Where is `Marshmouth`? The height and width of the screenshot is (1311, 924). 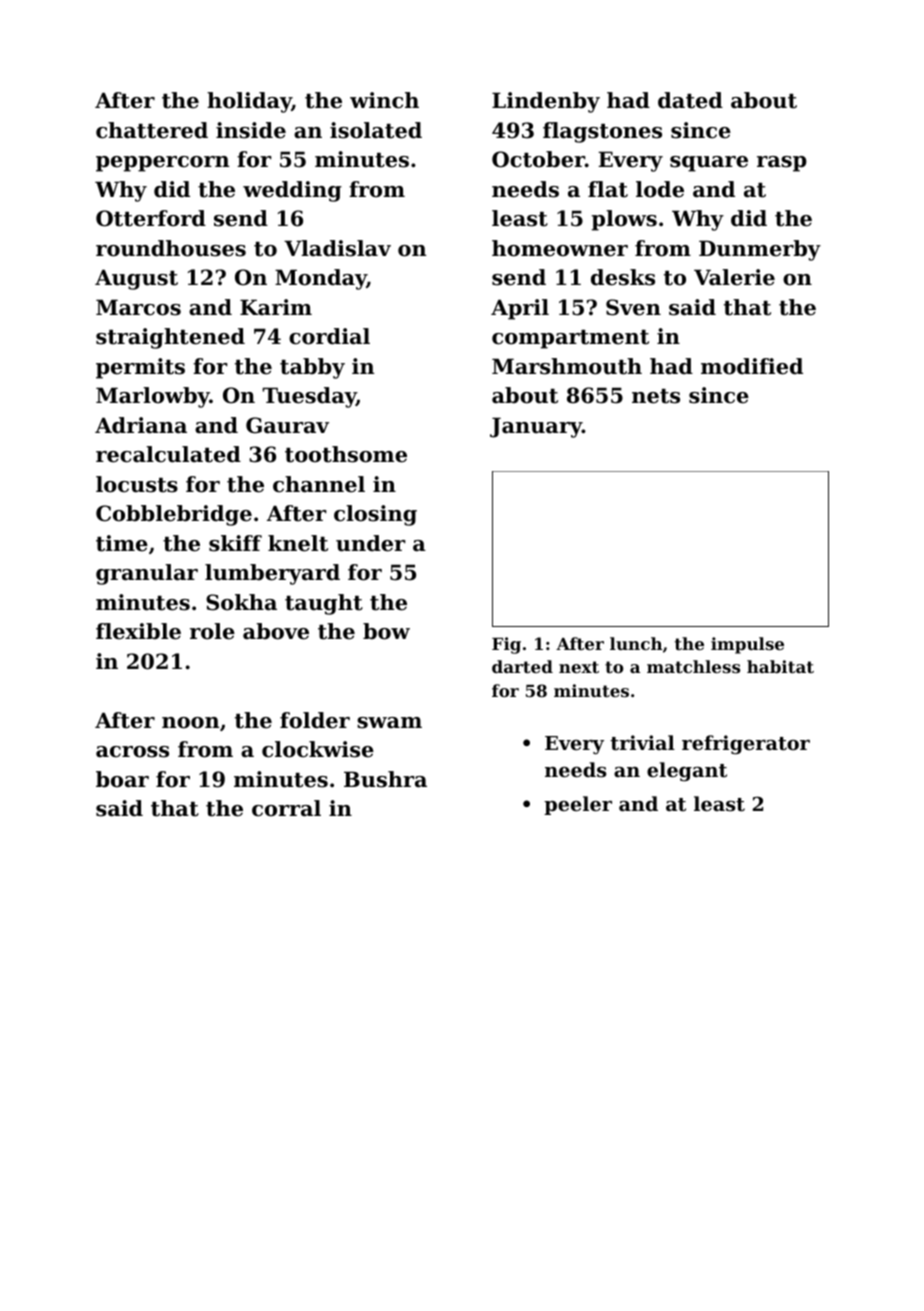
Marshmouth is located at coordinates (567, 366).
